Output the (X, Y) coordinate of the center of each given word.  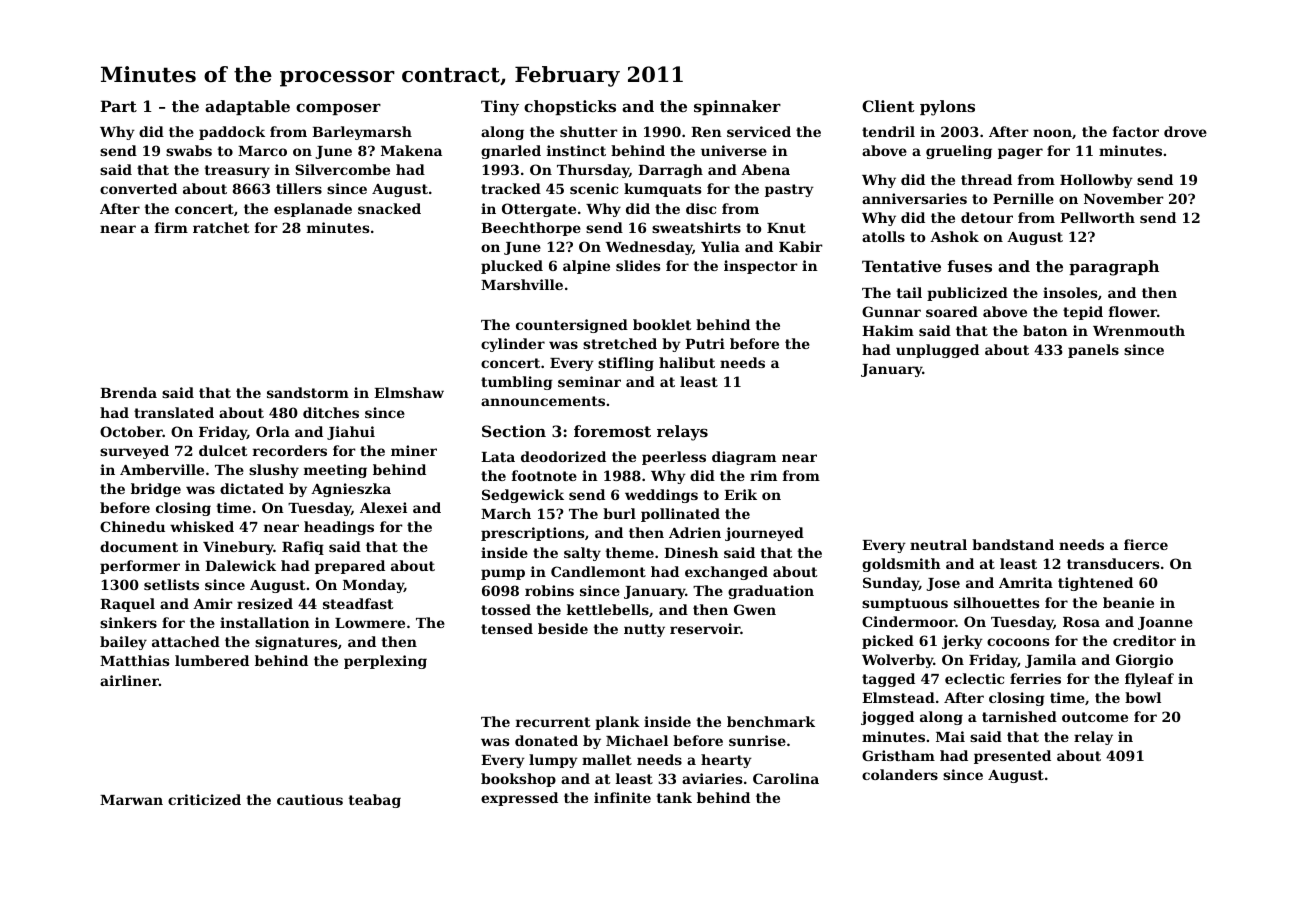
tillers (299, 188)
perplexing (385, 662)
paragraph (1114, 268)
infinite (622, 797)
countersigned (572, 326)
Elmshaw (409, 392)
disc (701, 208)
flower (1133, 311)
